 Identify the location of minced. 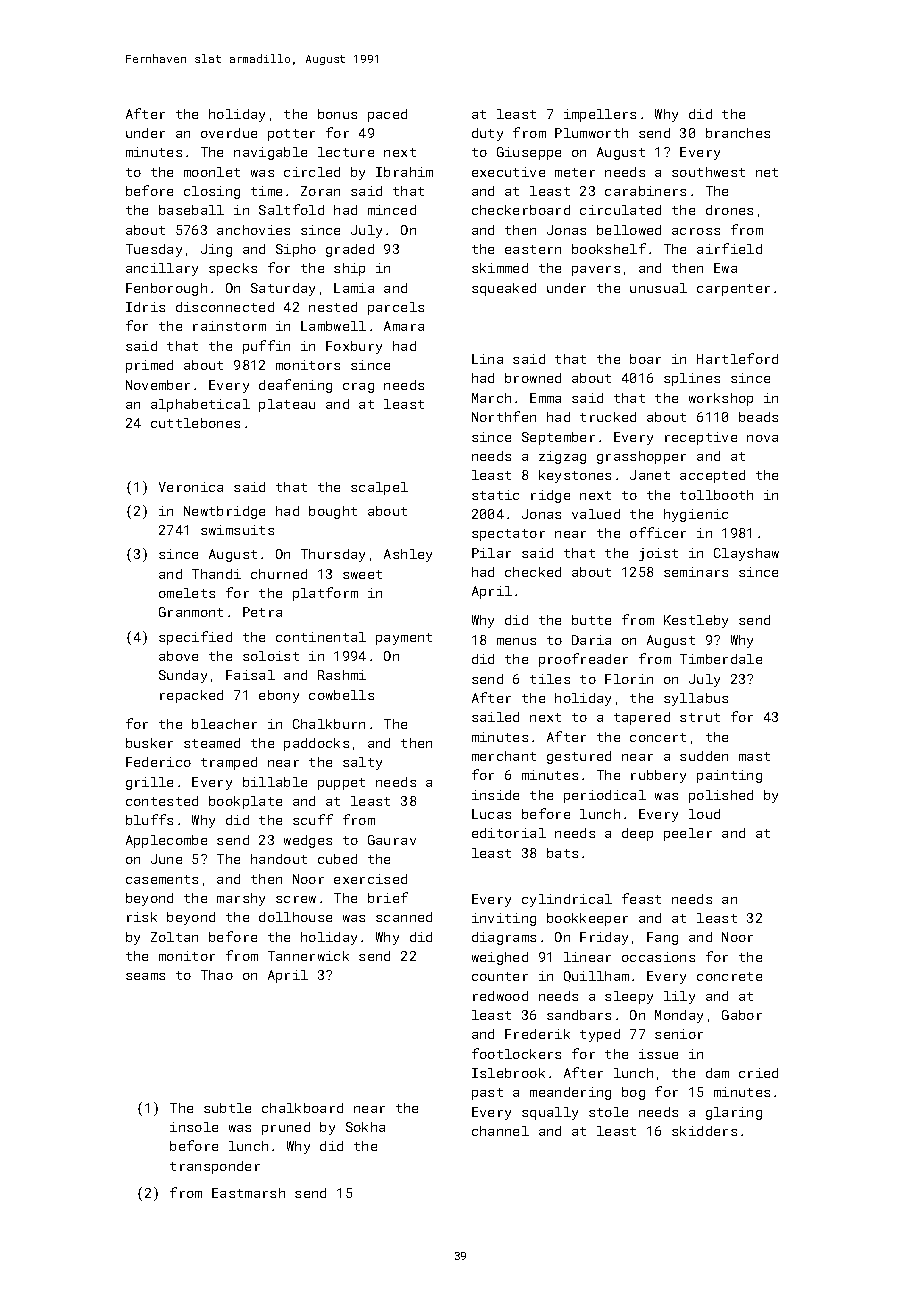
(392, 210).
